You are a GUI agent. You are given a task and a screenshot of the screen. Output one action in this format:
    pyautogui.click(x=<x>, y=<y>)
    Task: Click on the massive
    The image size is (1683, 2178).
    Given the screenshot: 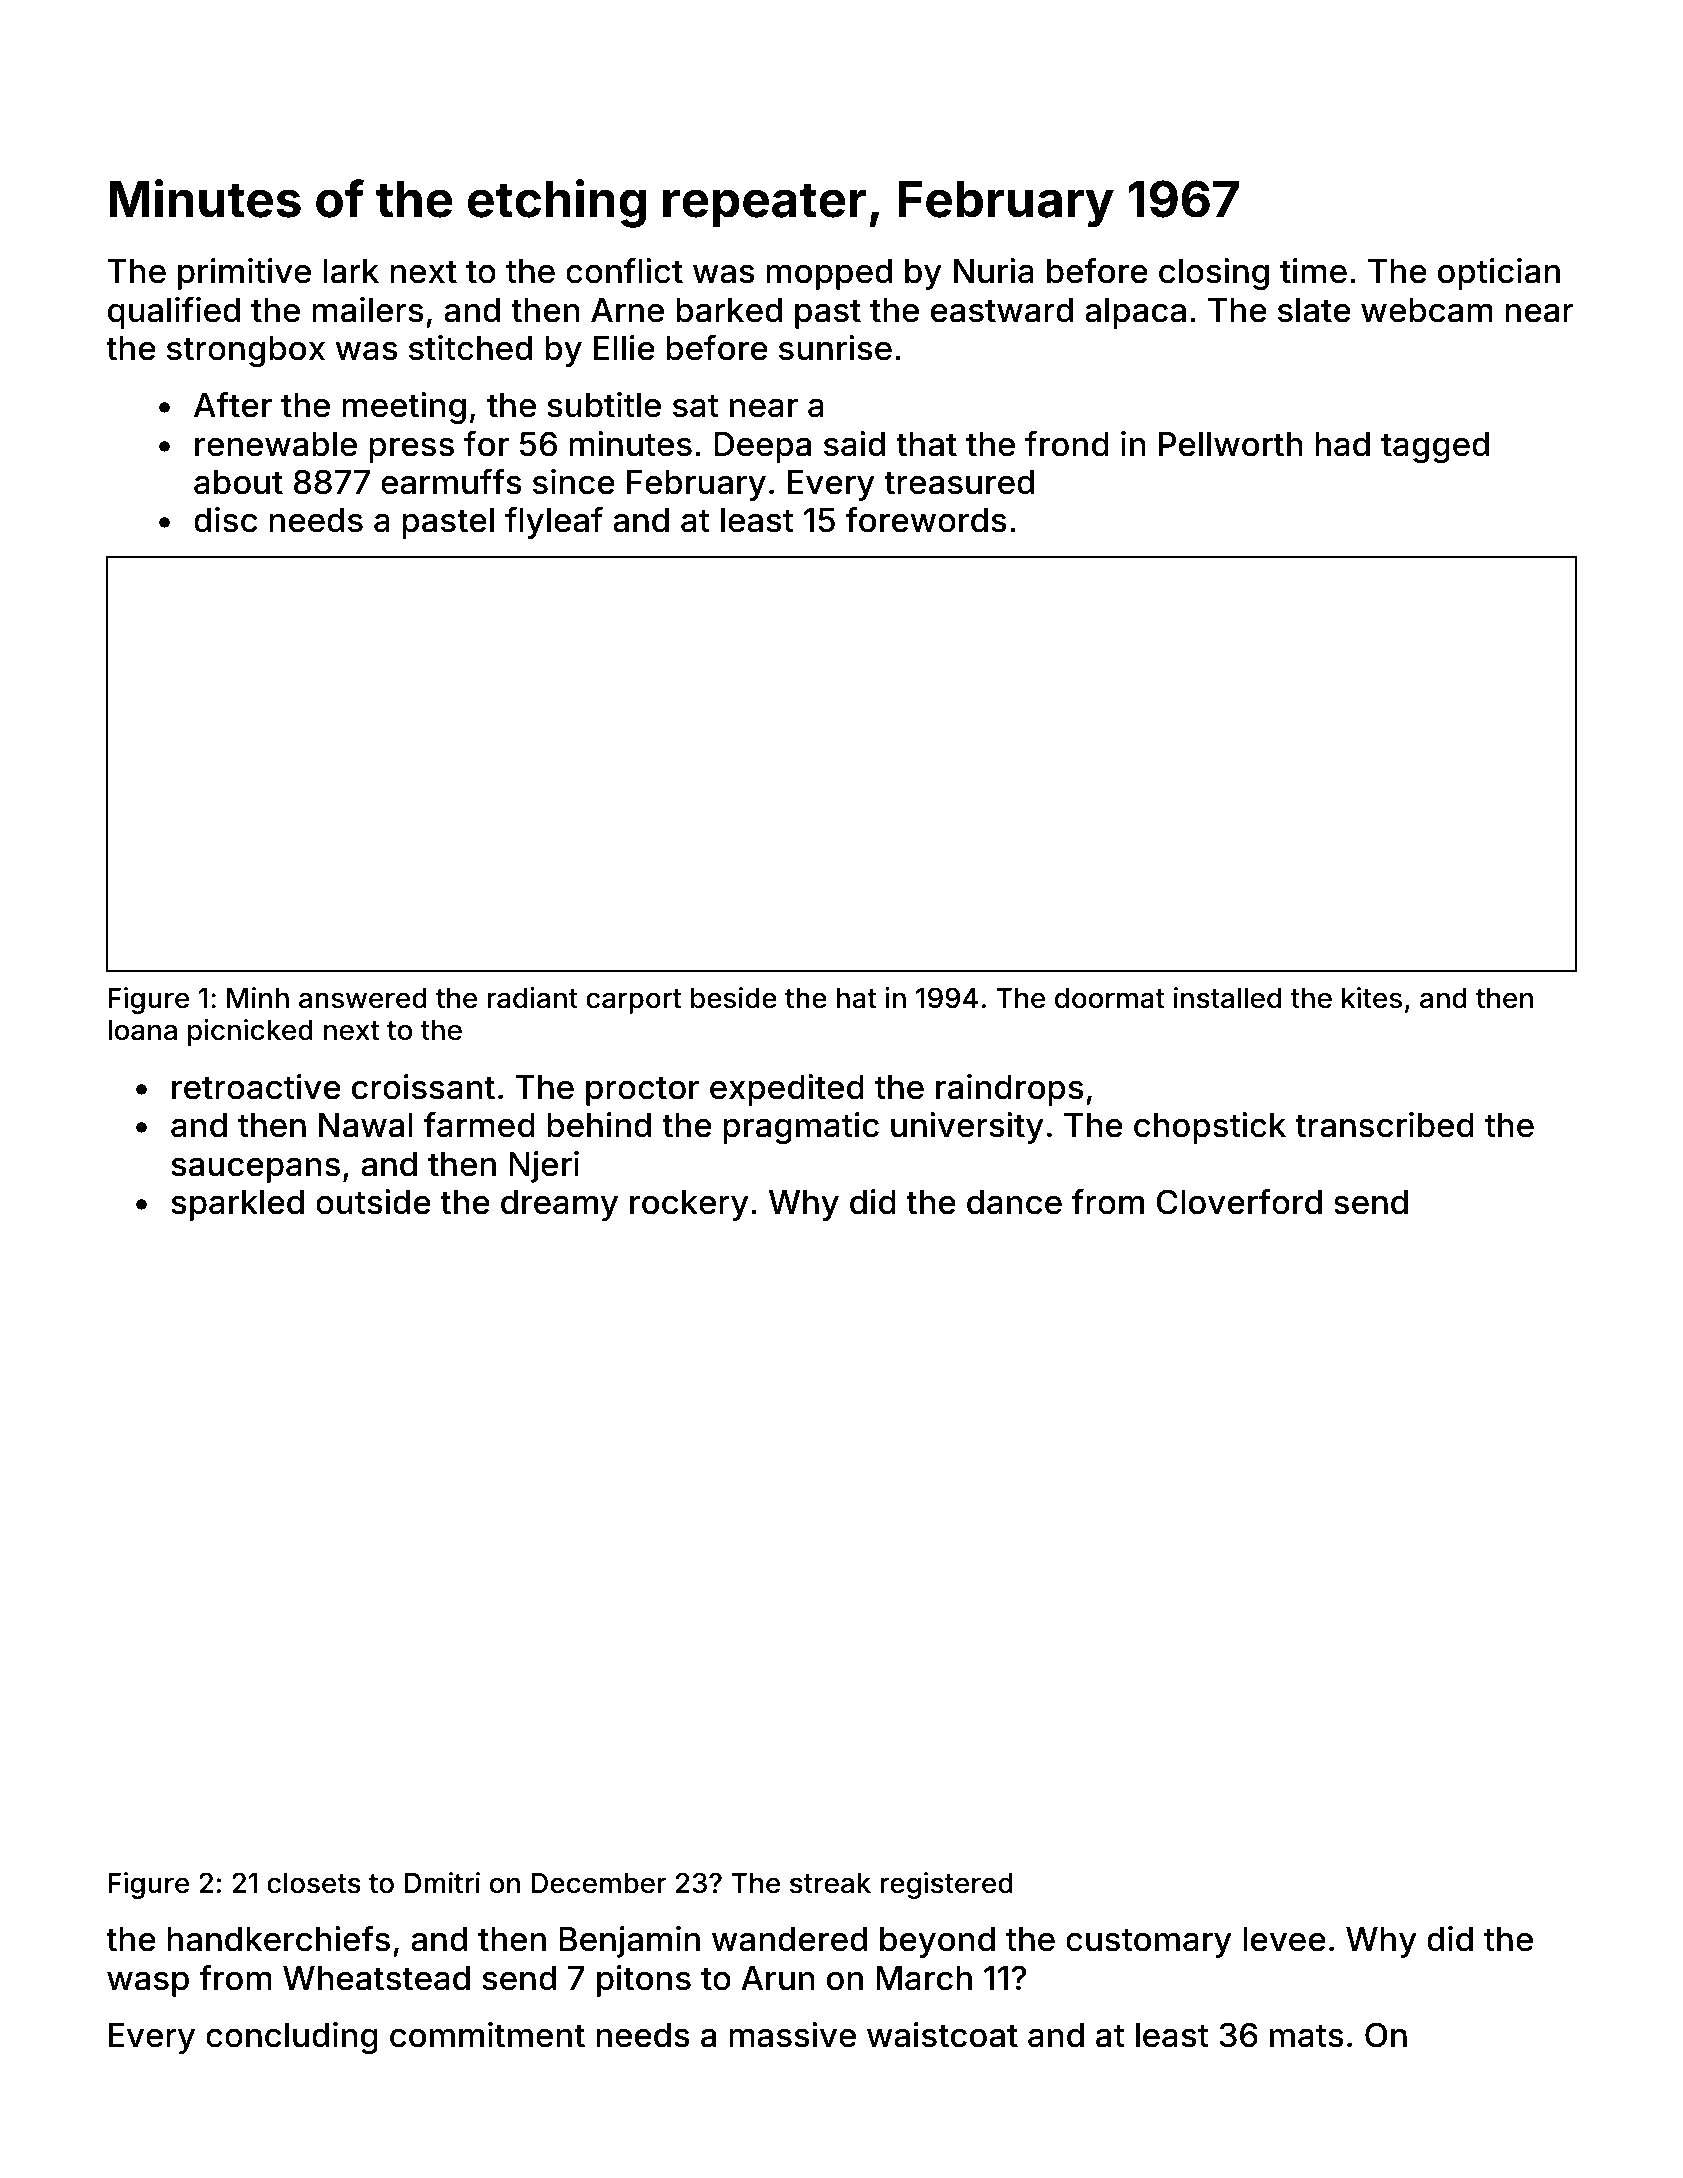 What is the action you would take?
    pyautogui.click(x=792, y=2035)
